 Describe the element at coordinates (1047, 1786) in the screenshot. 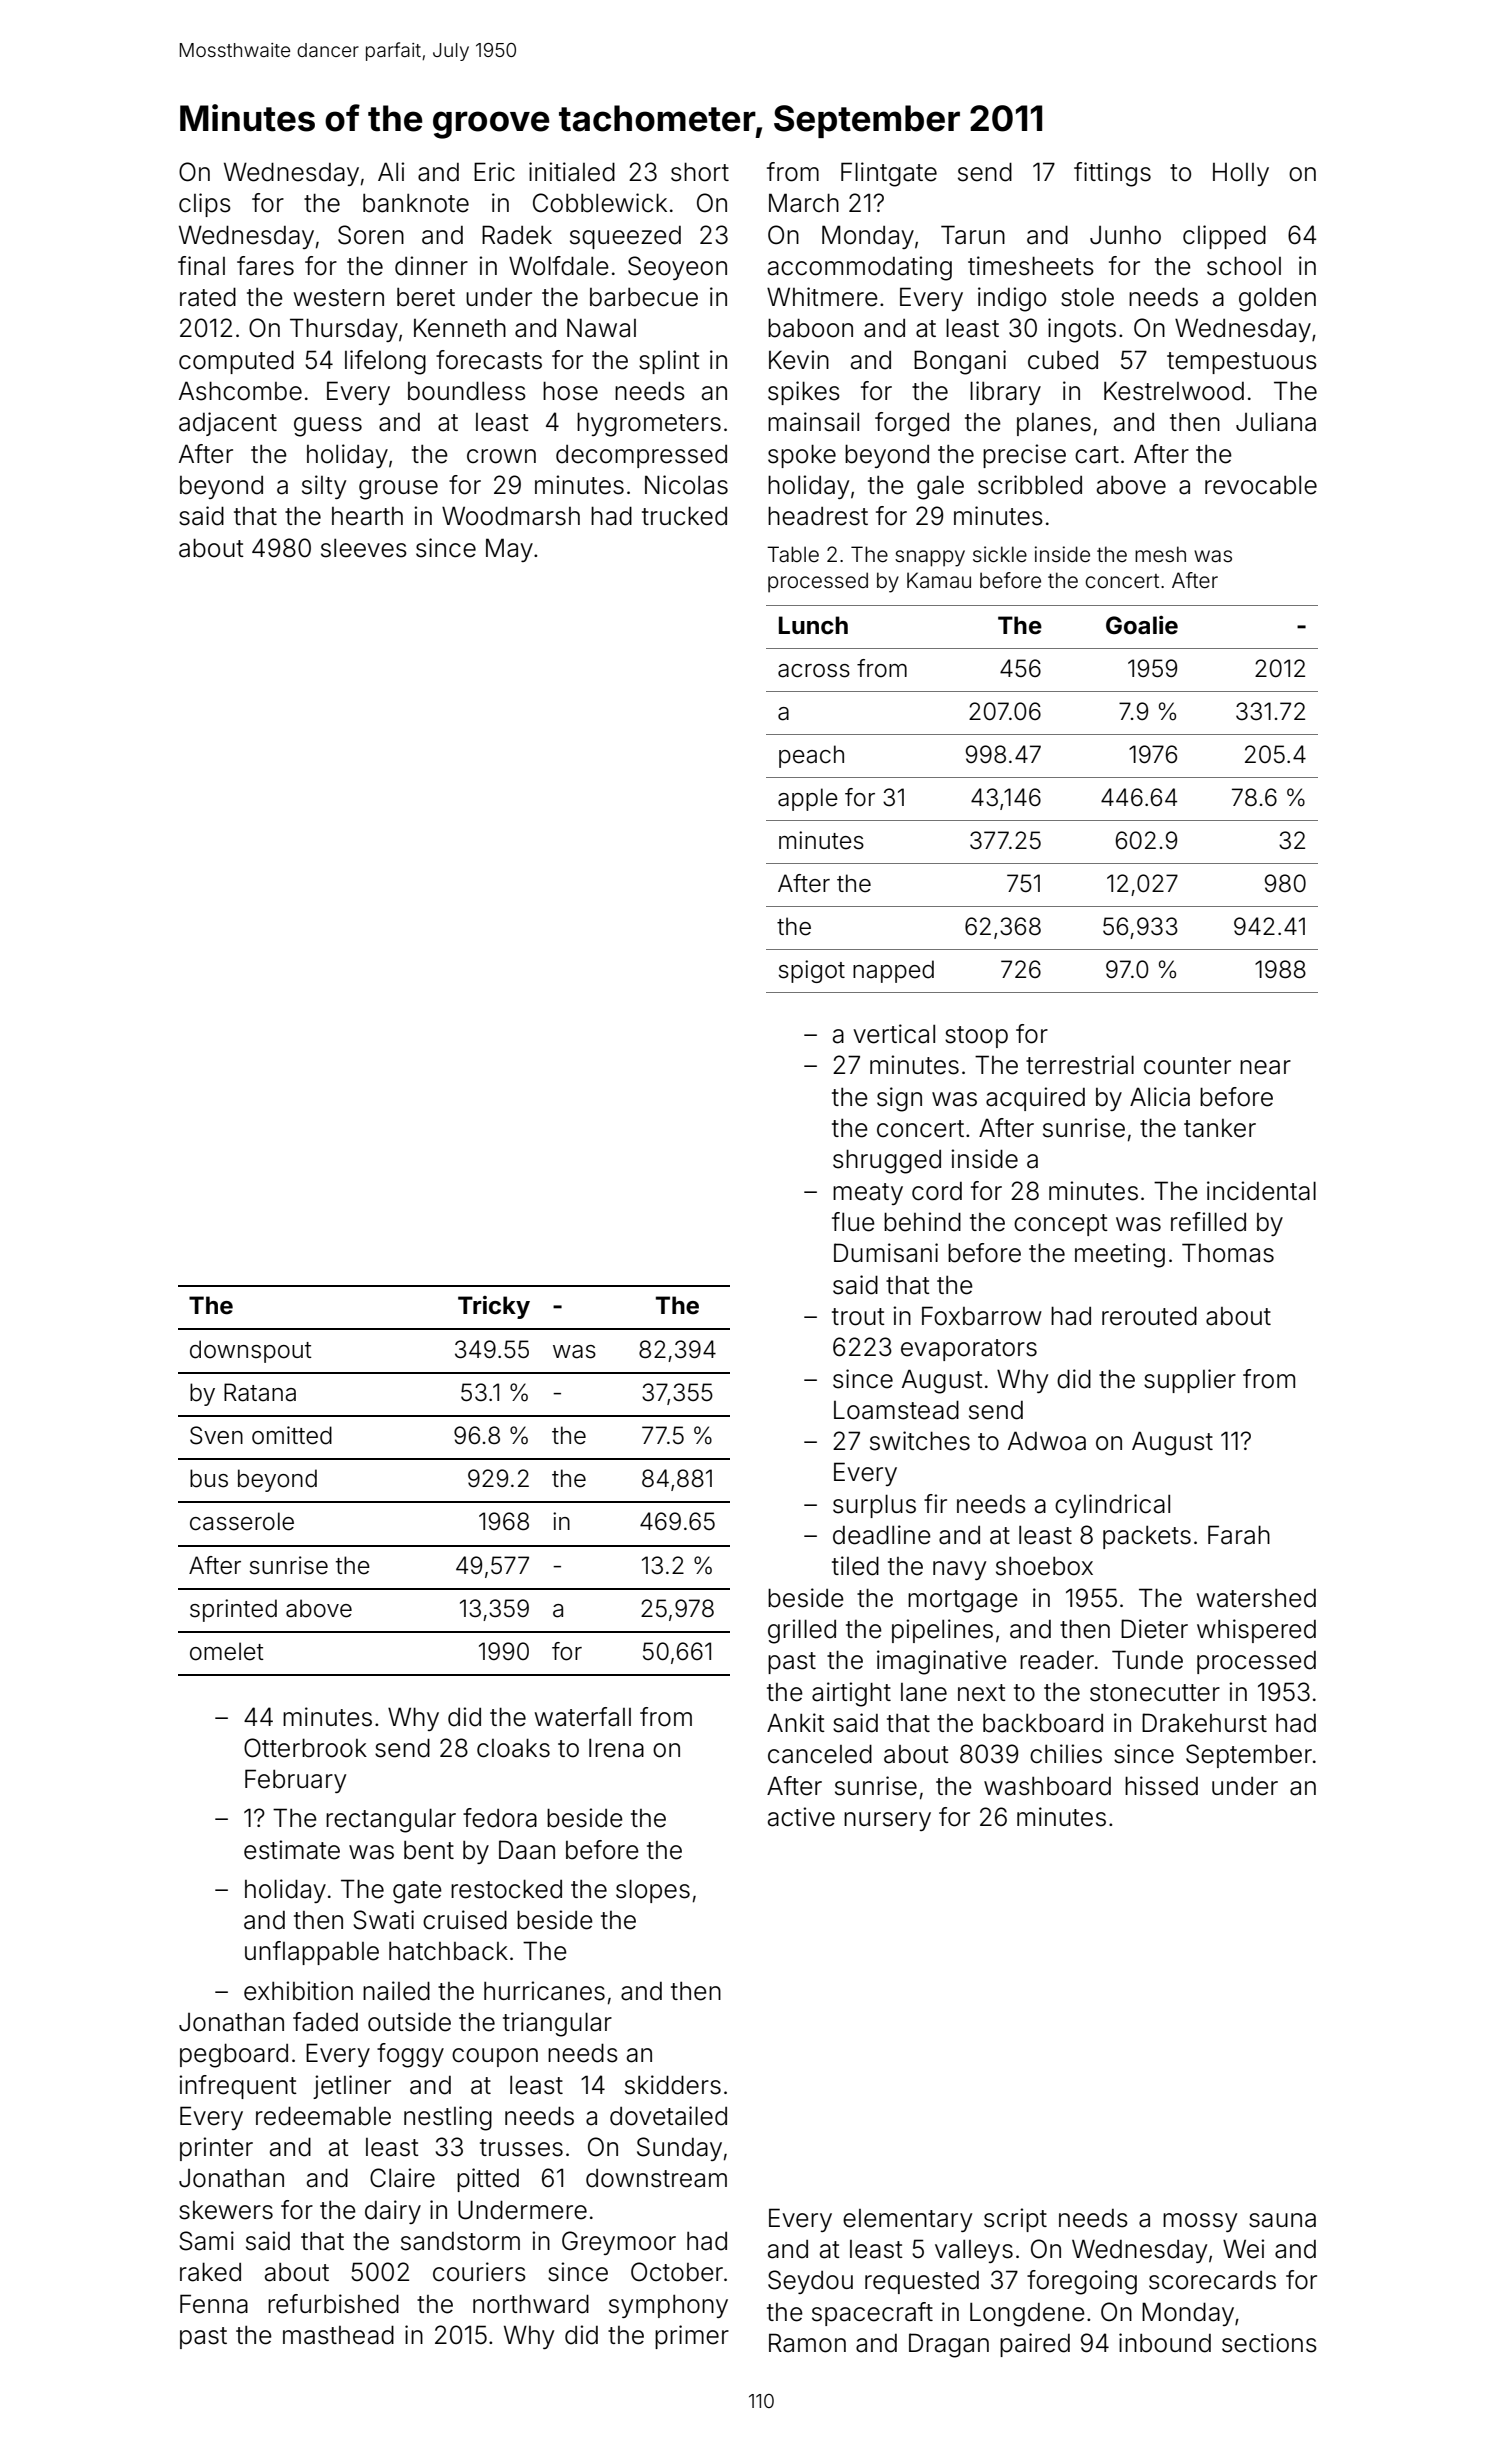

I see `washboard` at that location.
